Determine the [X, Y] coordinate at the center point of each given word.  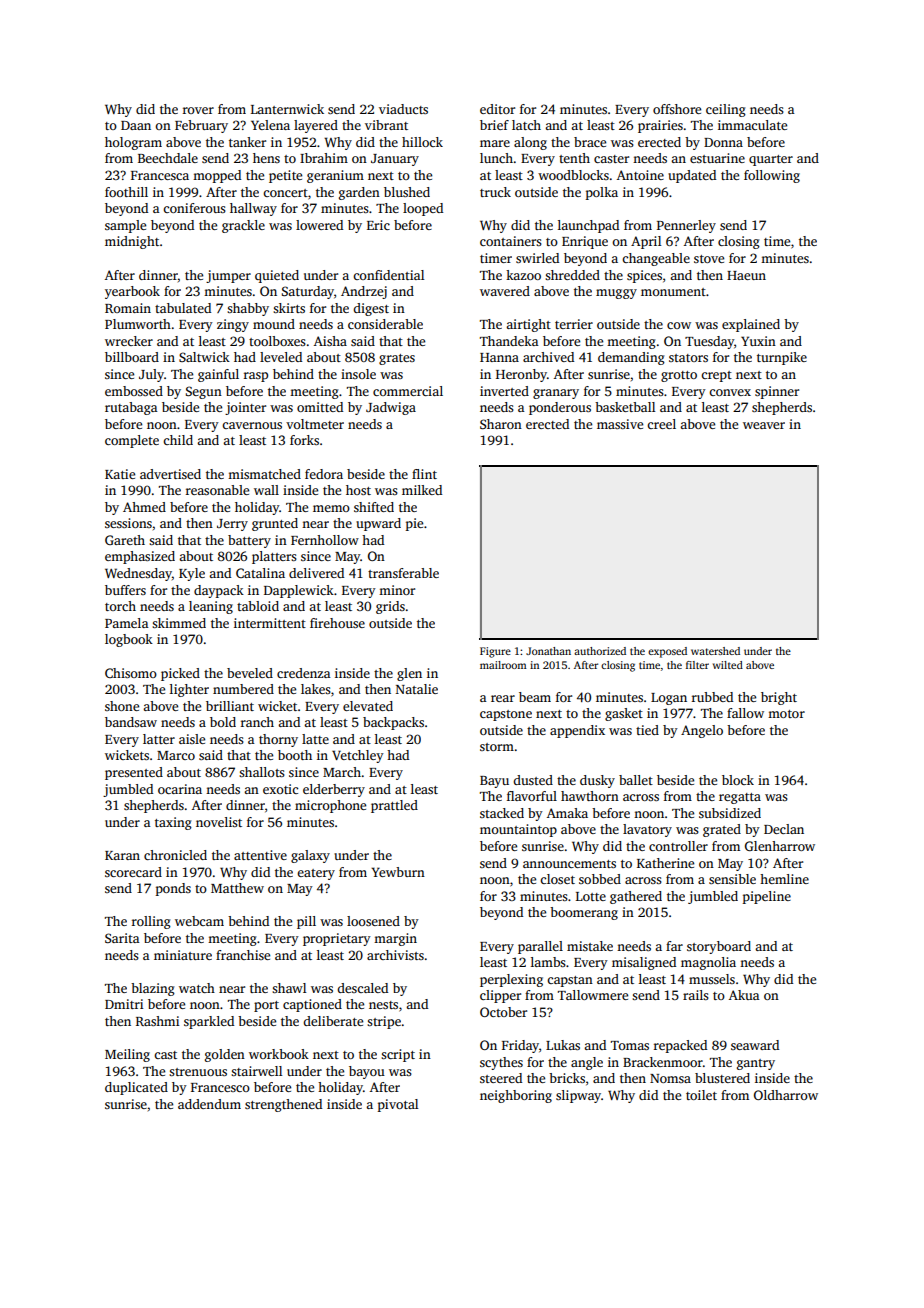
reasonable [217, 490]
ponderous [560, 408]
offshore [677, 109]
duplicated [136, 1088]
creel [661, 424]
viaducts [403, 109]
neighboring [516, 1096]
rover [198, 110]
